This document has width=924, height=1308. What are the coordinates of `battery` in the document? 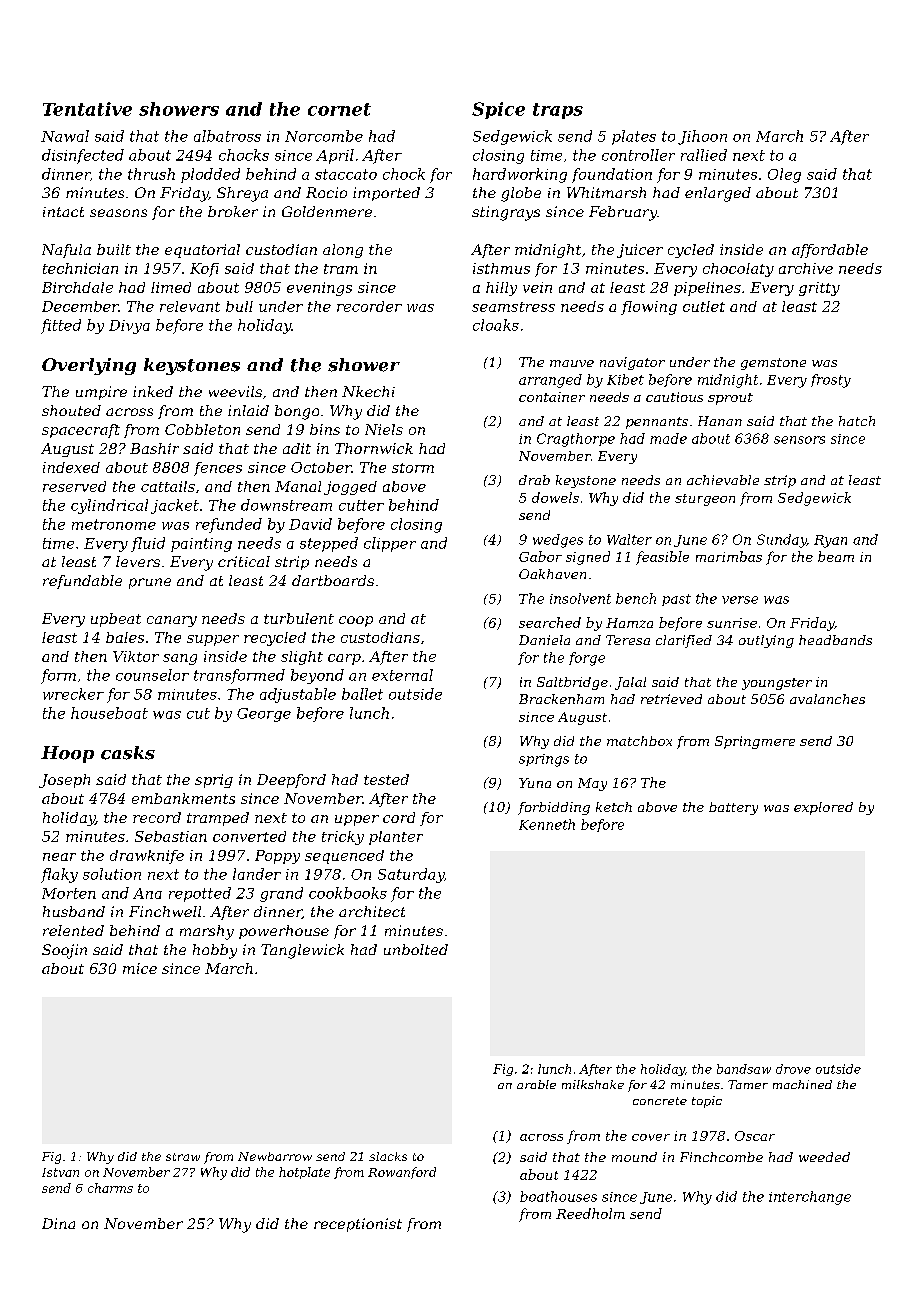 It's located at (733, 808).
